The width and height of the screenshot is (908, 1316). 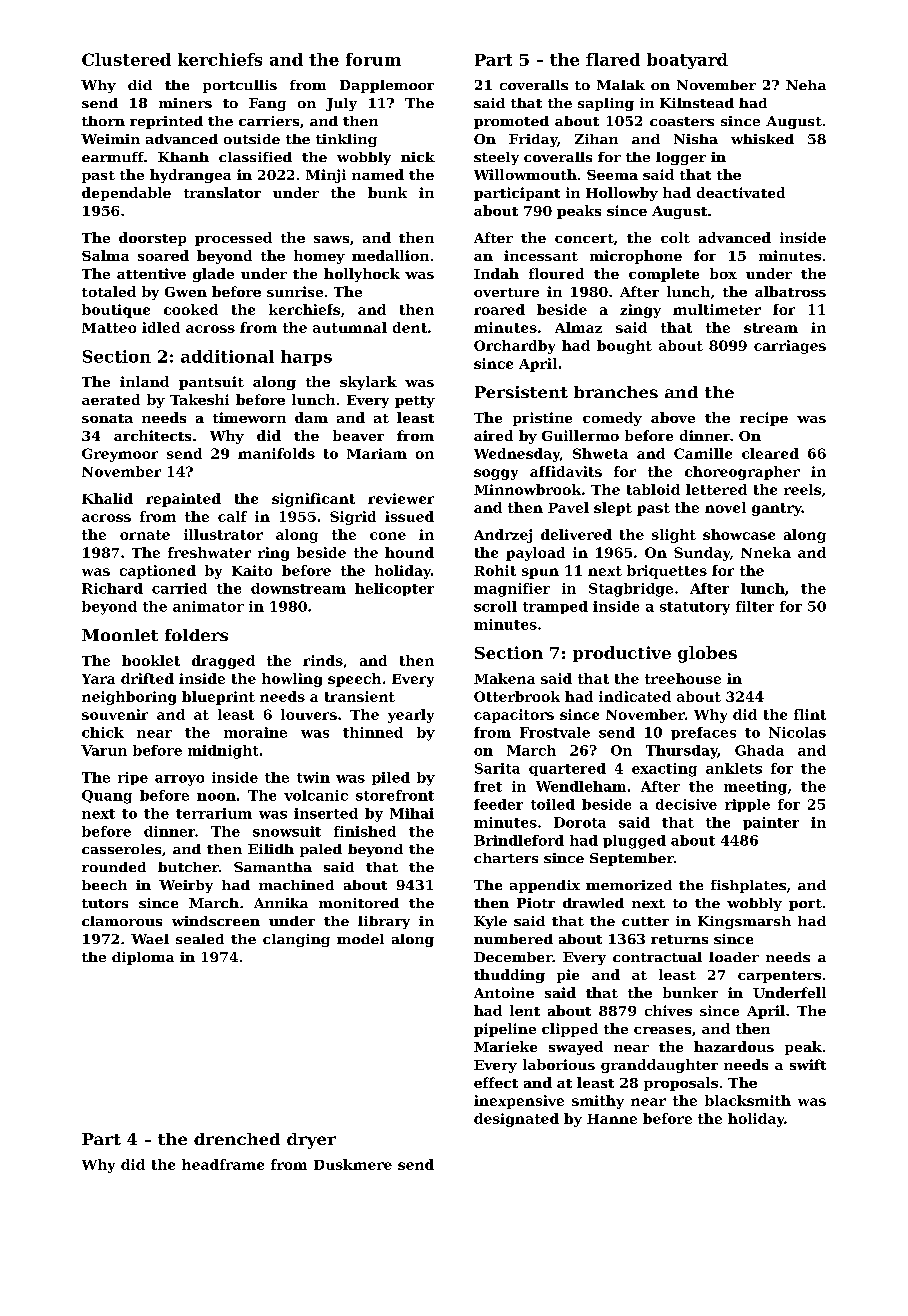 What do you see at coordinates (103, 121) in the screenshot?
I see `thorn` at bounding box center [103, 121].
